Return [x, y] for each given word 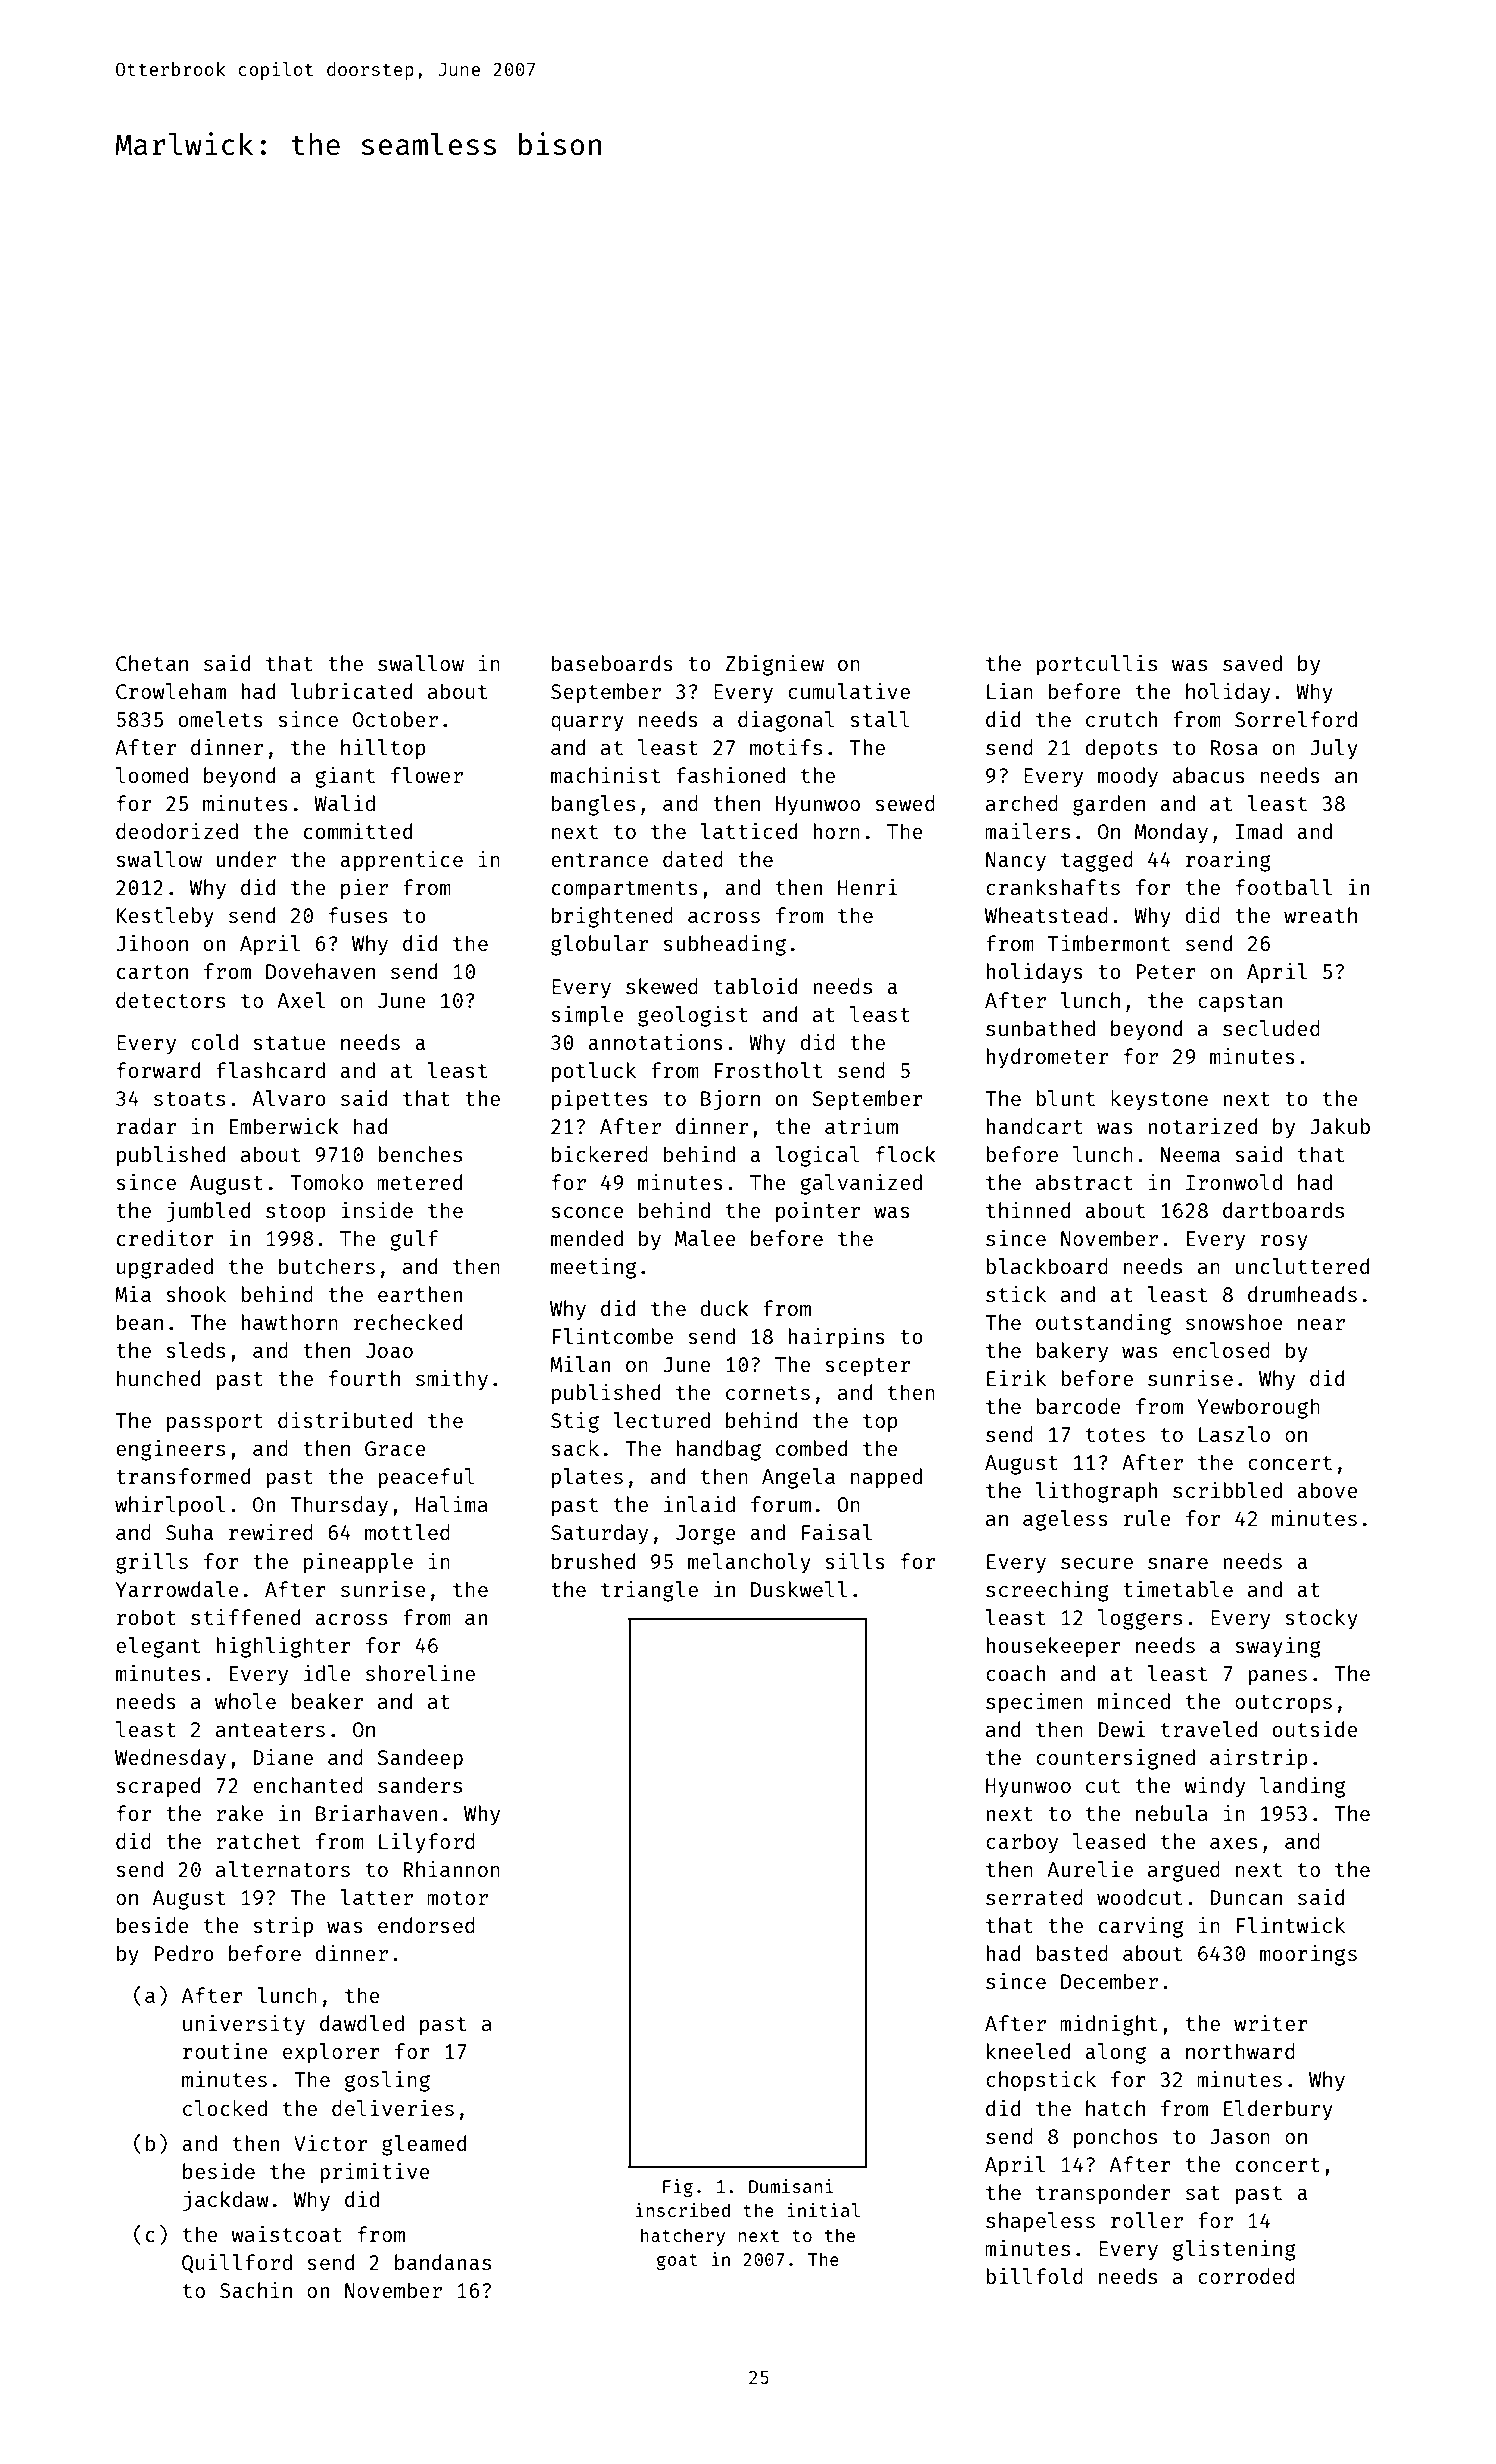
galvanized [861, 1184]
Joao [389, 1350]
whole [245, 1701]
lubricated [351, 691]
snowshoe [1234, 1322]
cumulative [849, 691]
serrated [1034, 1897]
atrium [861, 1126]
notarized [1202, 1126]
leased [1109, 1841]
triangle [649, 1591]
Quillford [237, 2264]
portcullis [1096, 665]
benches [420, 1154]
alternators [283, 1869]
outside [1315, 1729]
